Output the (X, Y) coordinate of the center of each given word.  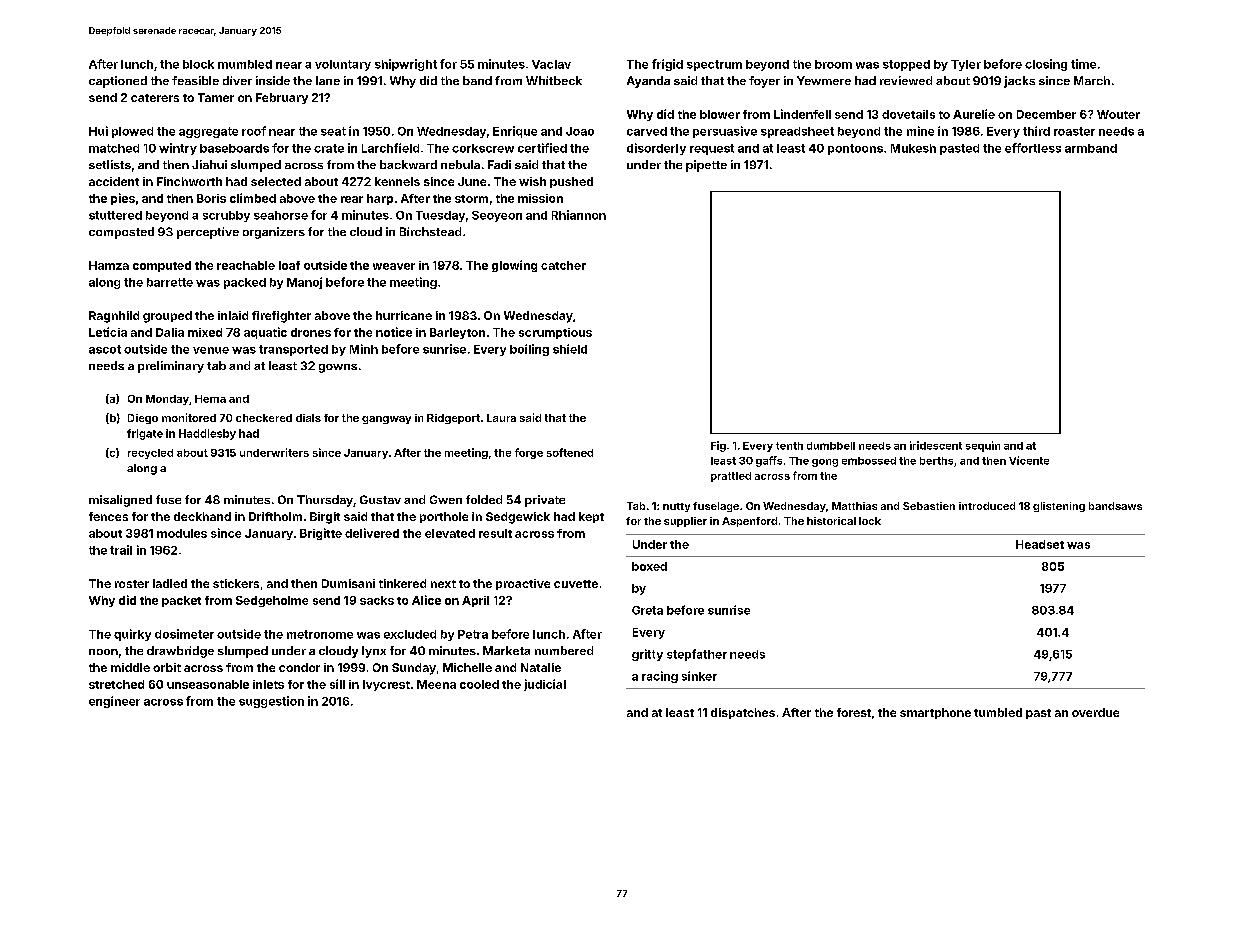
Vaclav (551, 64)
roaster (1074, 131)
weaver (394, 266)
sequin (983, 446)
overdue (1095, 712)
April (475, 601)
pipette (706, 166)
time (1083, 64)
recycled (150, 454)
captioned (118, 82)
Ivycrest (386, 685)
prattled (731, 477)
